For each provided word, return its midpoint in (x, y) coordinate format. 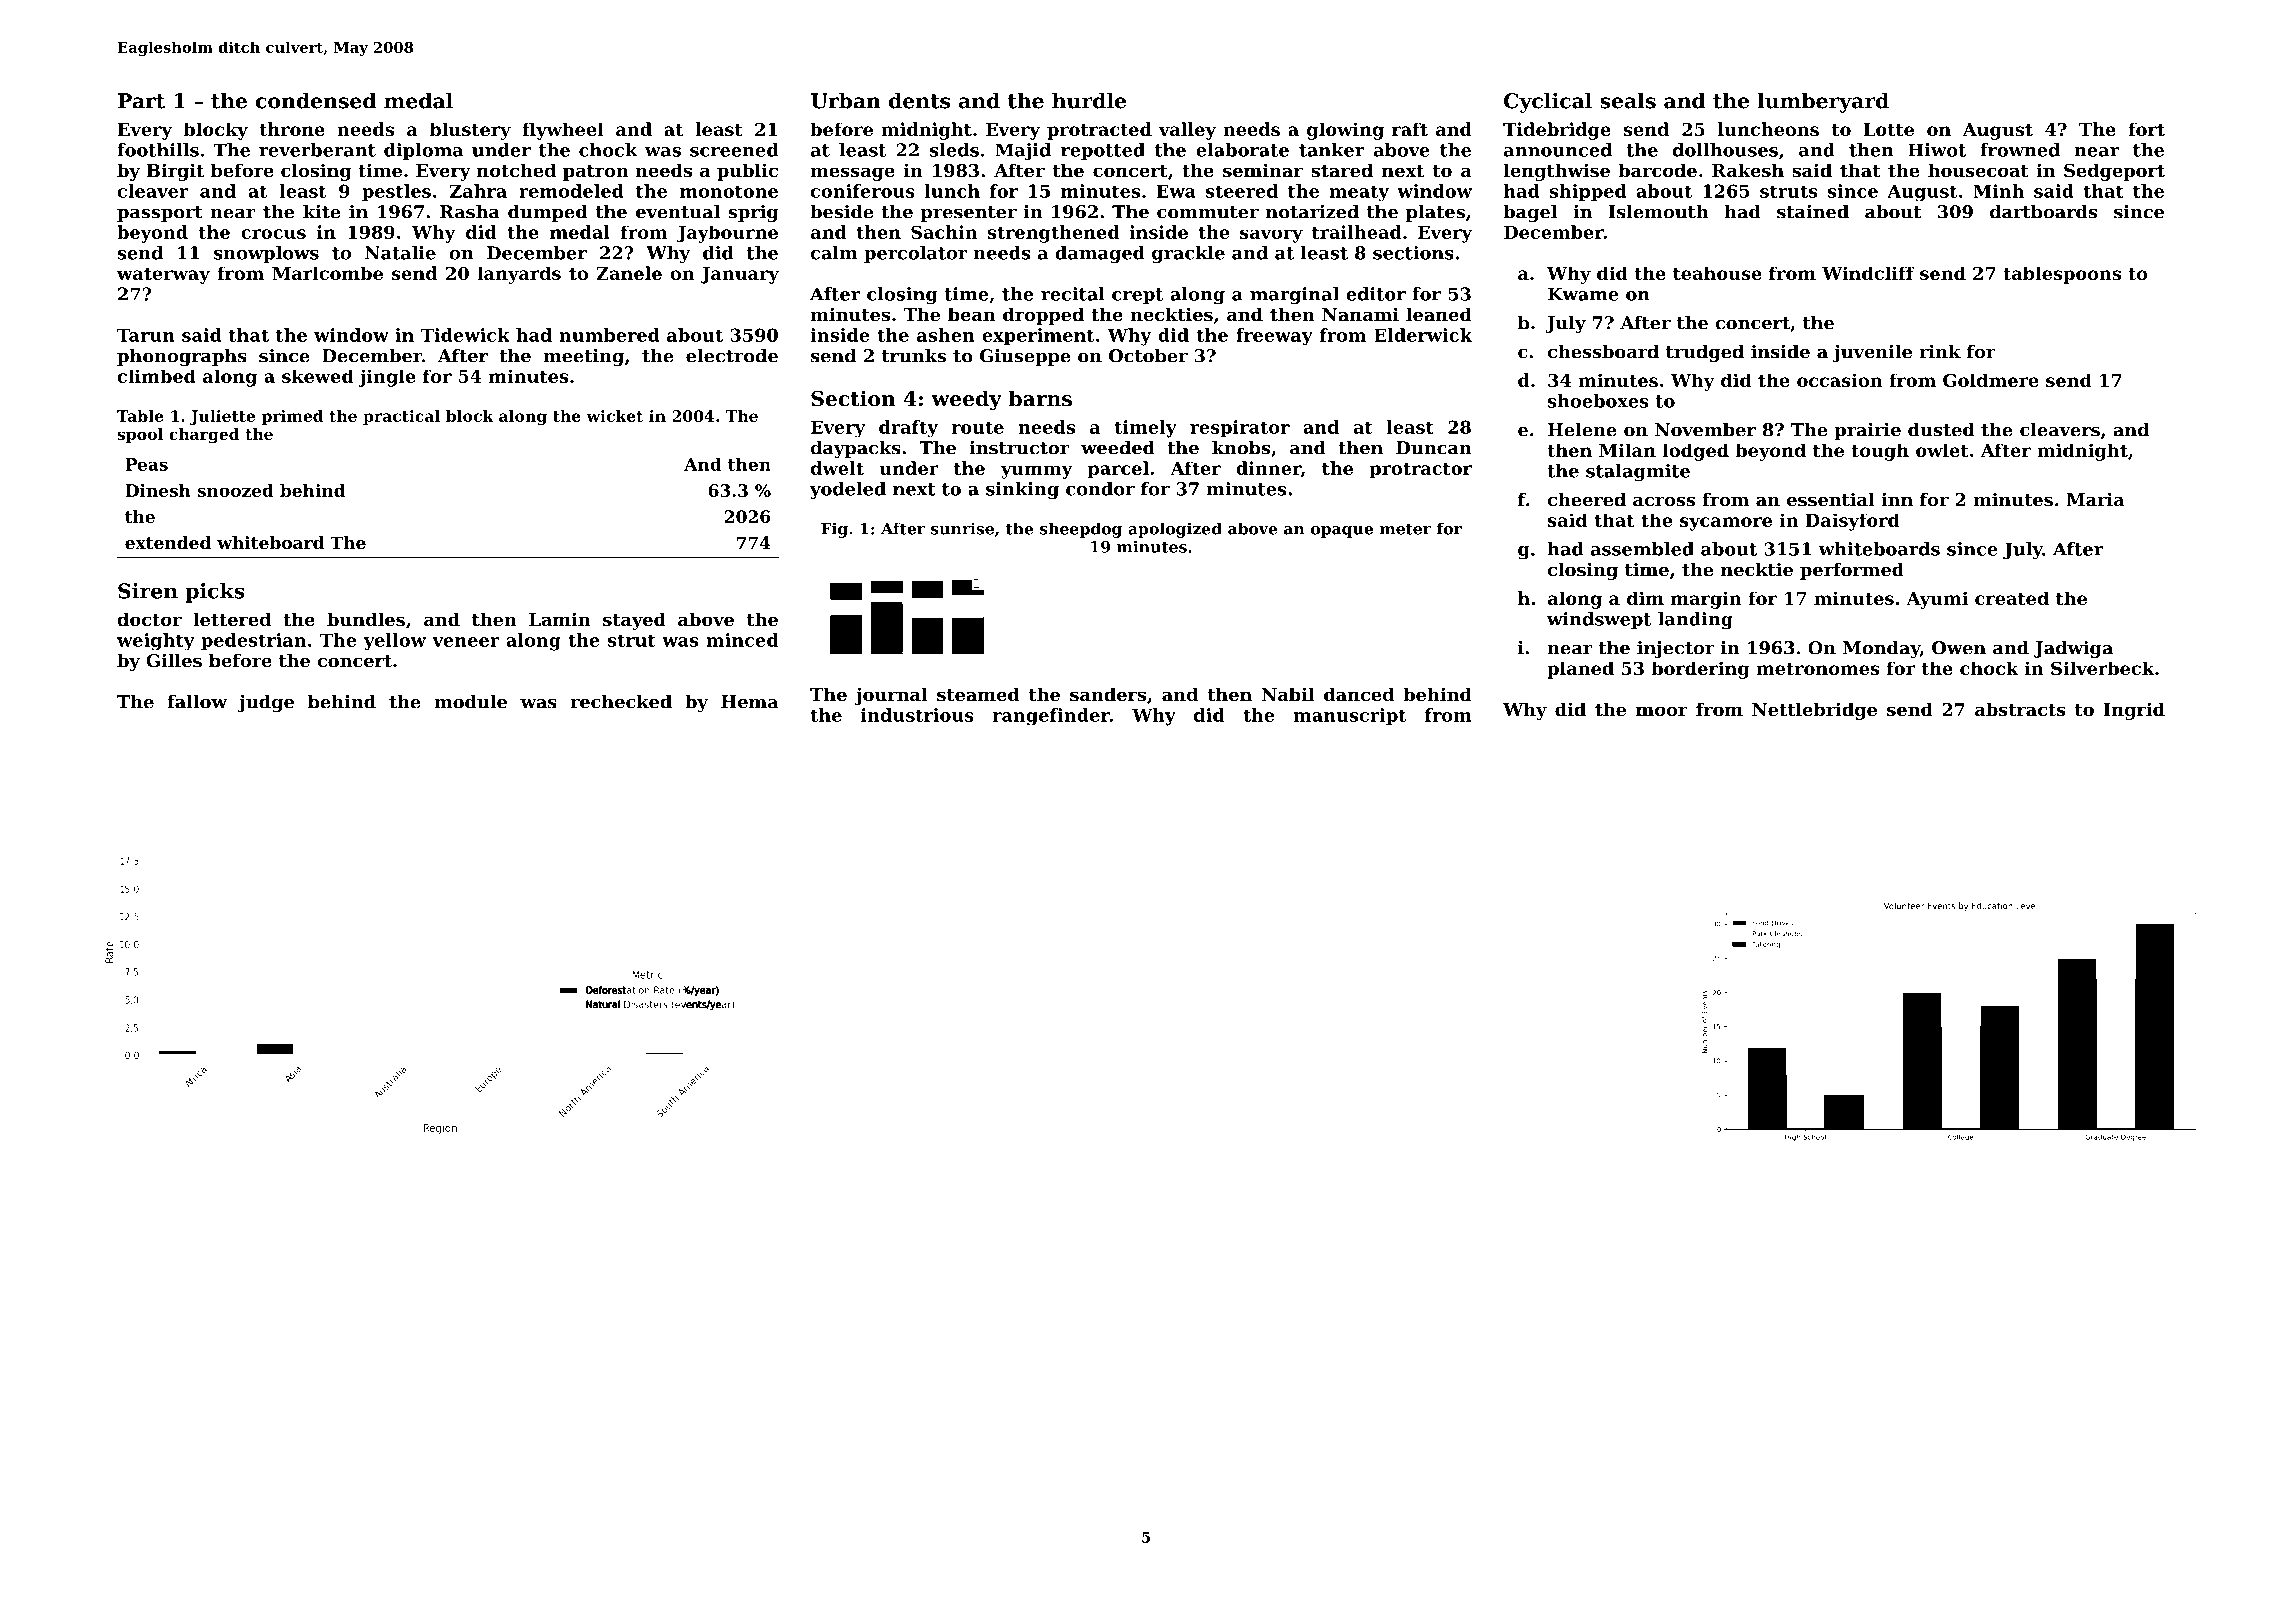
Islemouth (1659, 212)
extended (168, 542)
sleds (954, 150)
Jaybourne (727, 234)
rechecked (621, 702)
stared (1342, 170)
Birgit (175, 172)
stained (1813, 212)
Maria (2095, 499)
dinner (1268, 469)
